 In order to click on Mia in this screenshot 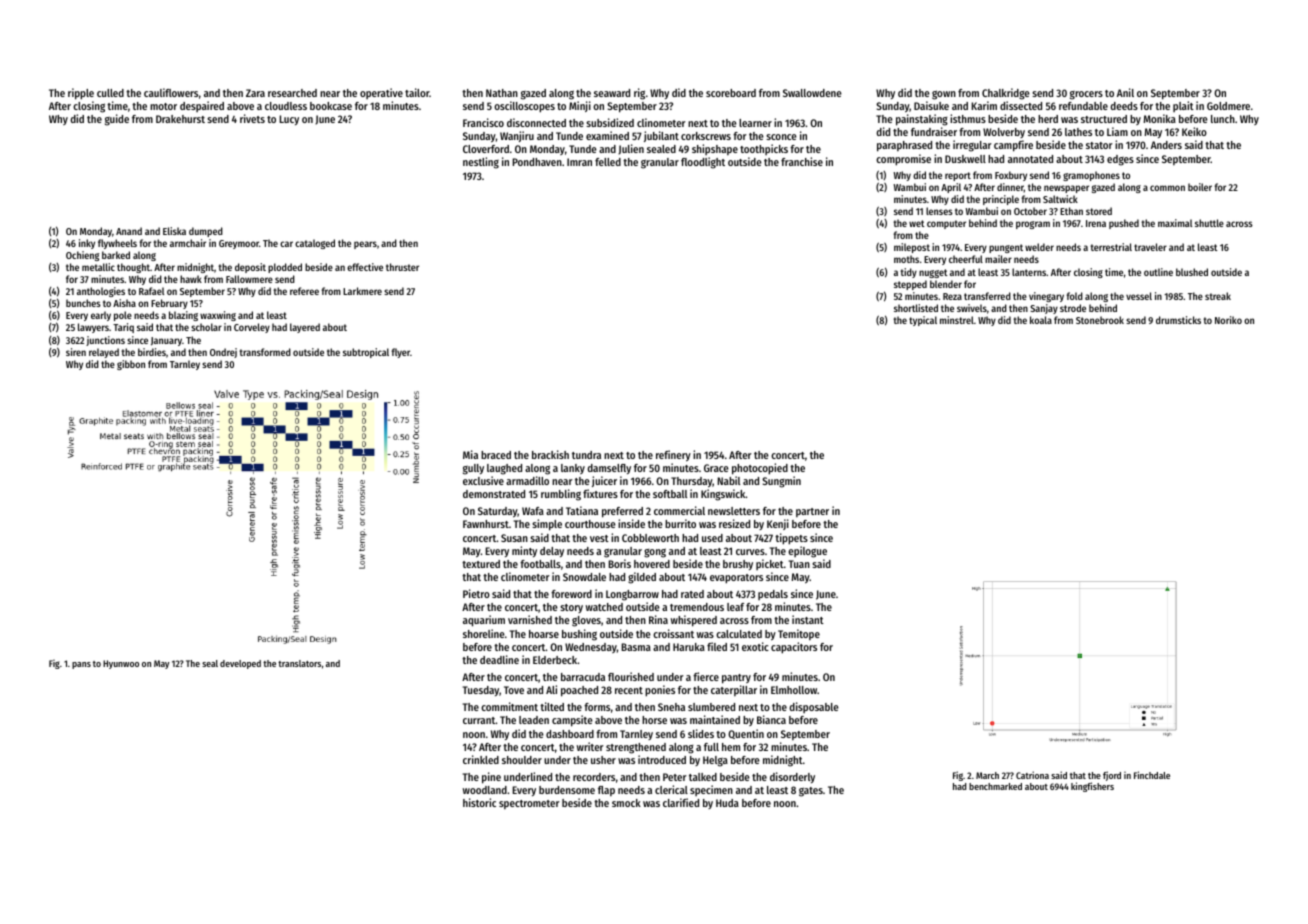, I will do `click(470, 454)`.
